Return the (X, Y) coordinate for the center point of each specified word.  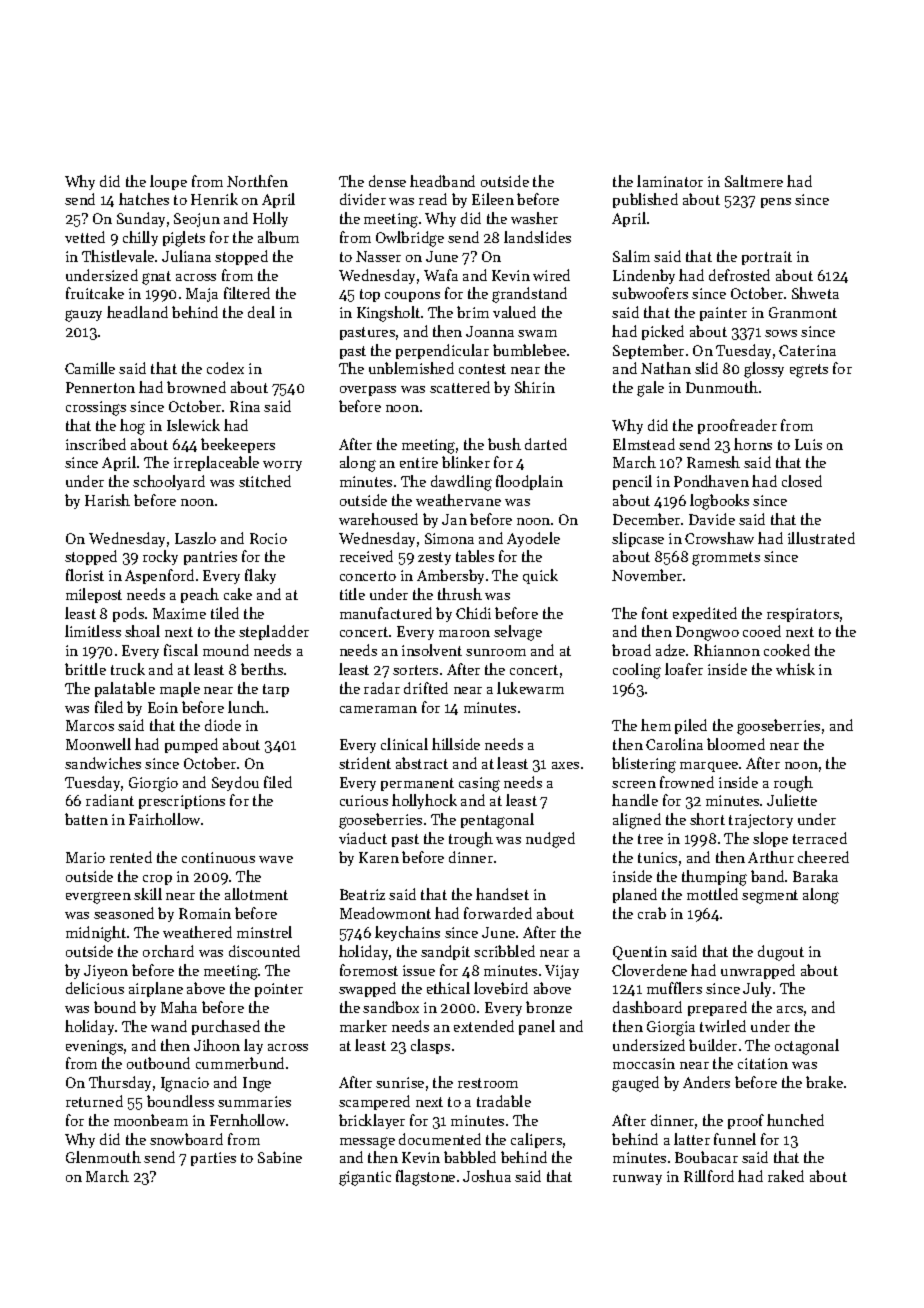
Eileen (493, 199)
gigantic (365, 1178)
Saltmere (754, 181)
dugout (781, 953)
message (367, 1143)
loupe (168, 182)
